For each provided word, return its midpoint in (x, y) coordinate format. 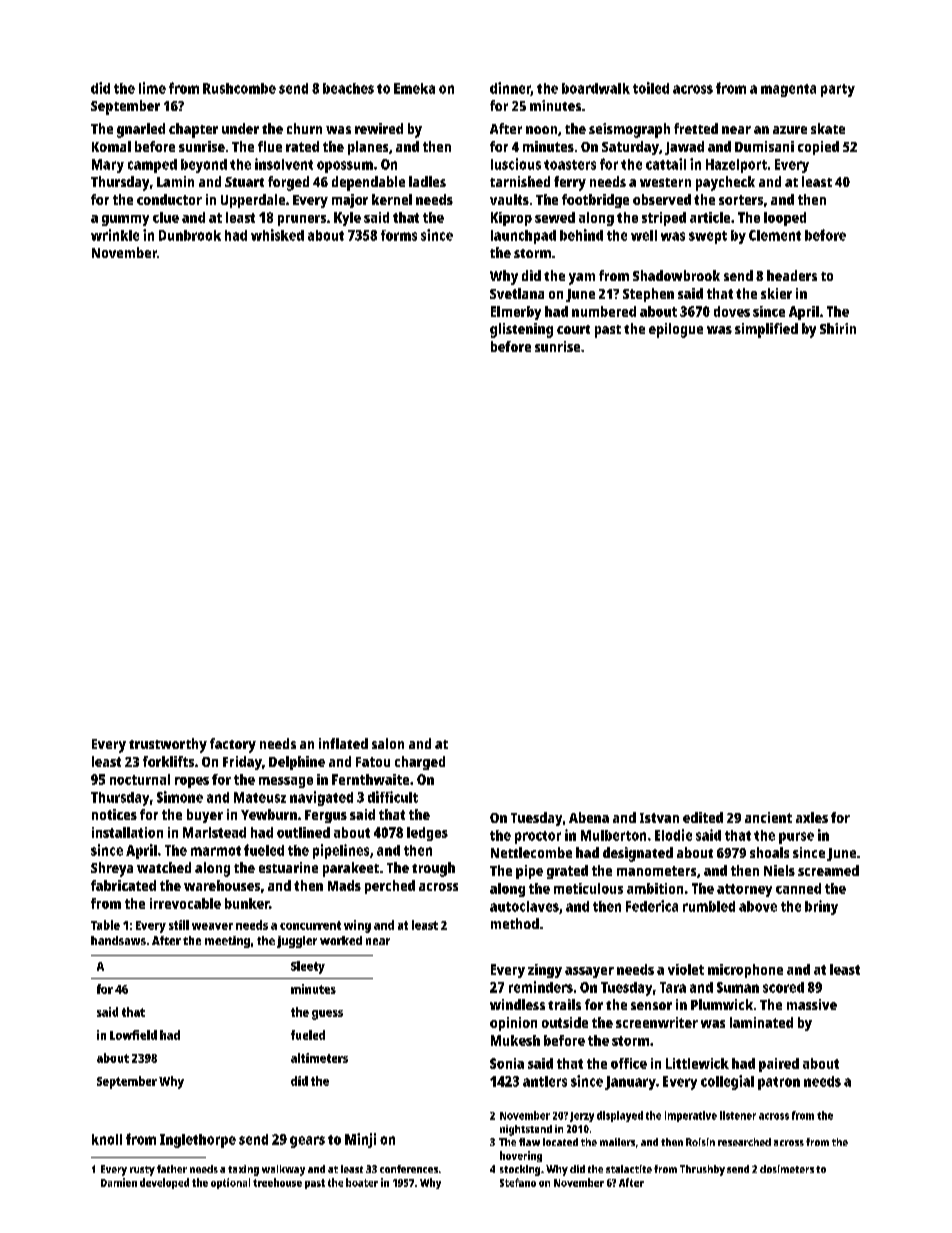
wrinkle (115, 235)
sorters (741, 200)
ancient (768, 817)
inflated (343, 743)
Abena (589, 817)
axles (812, 817)
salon (388, 743)
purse (796, 838)
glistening (521, 330)
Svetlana (517, 293)
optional (230, 1183)
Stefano (518, 1182)
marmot (216, 851)
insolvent (284, 164)
